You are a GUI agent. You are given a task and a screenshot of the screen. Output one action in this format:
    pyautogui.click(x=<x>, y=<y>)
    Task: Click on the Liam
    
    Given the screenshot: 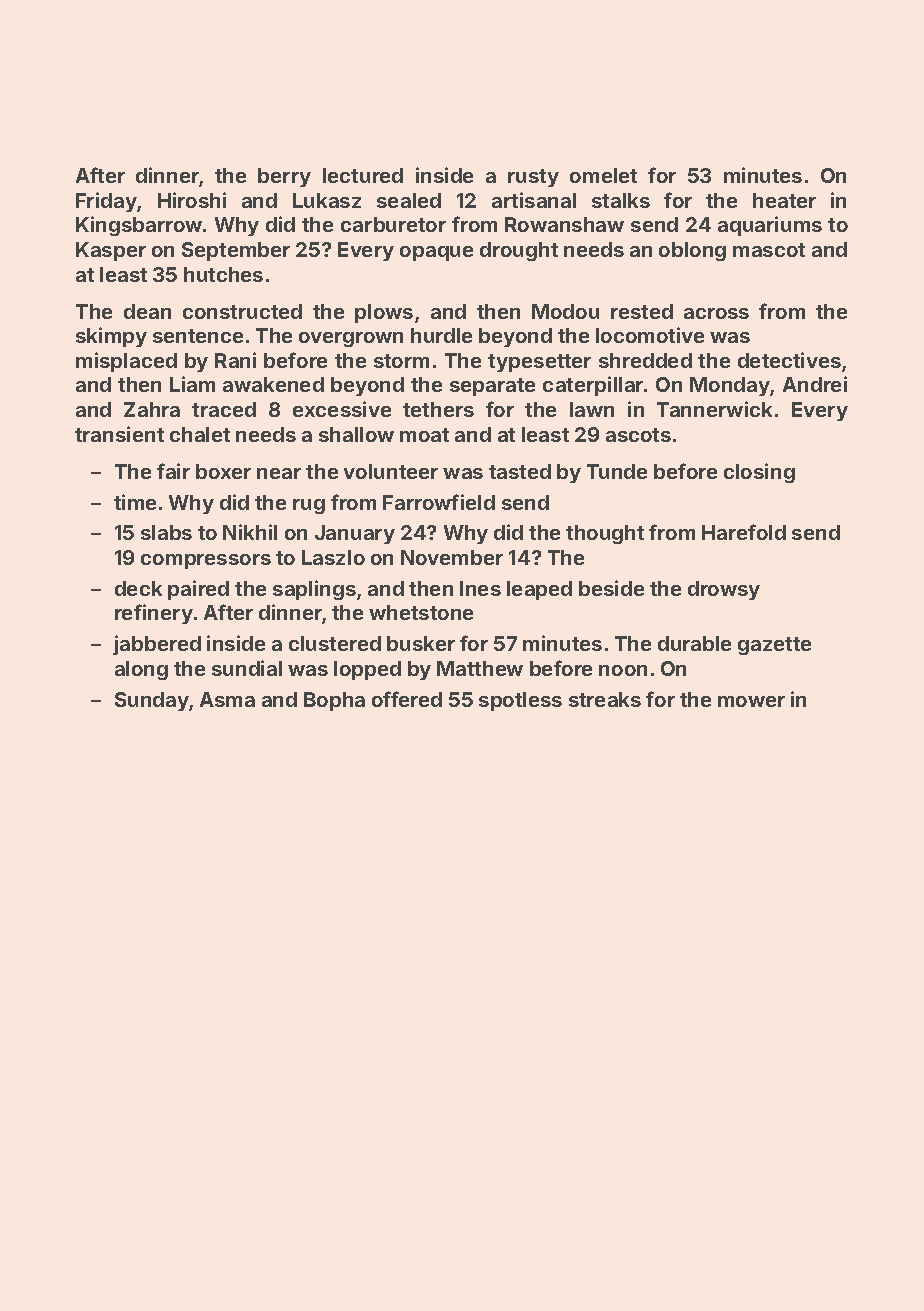 What is the action you would take?
    pyautogui.click(x=192, y=384)
